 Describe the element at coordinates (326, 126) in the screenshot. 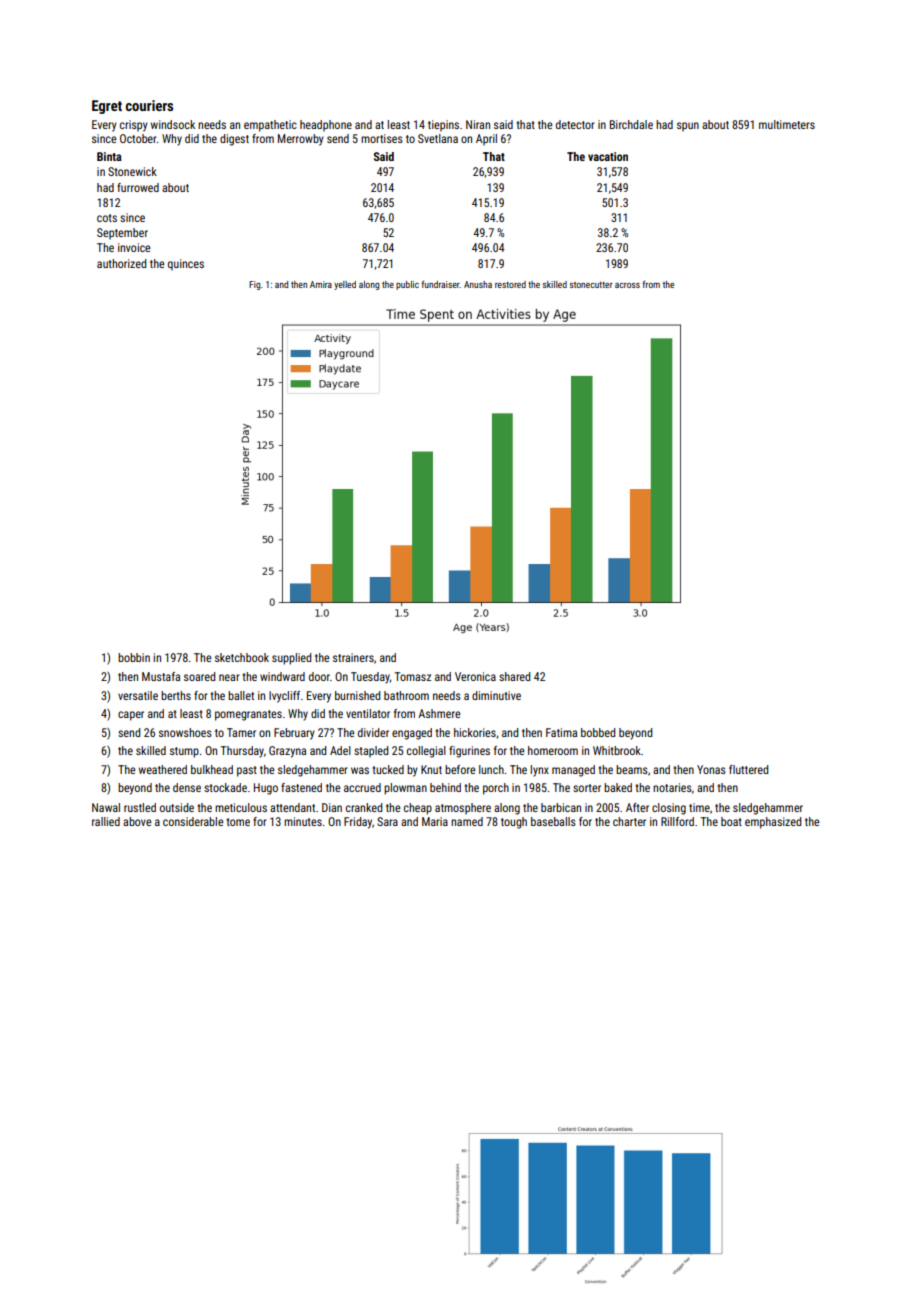

I see `headphone` at that location.
